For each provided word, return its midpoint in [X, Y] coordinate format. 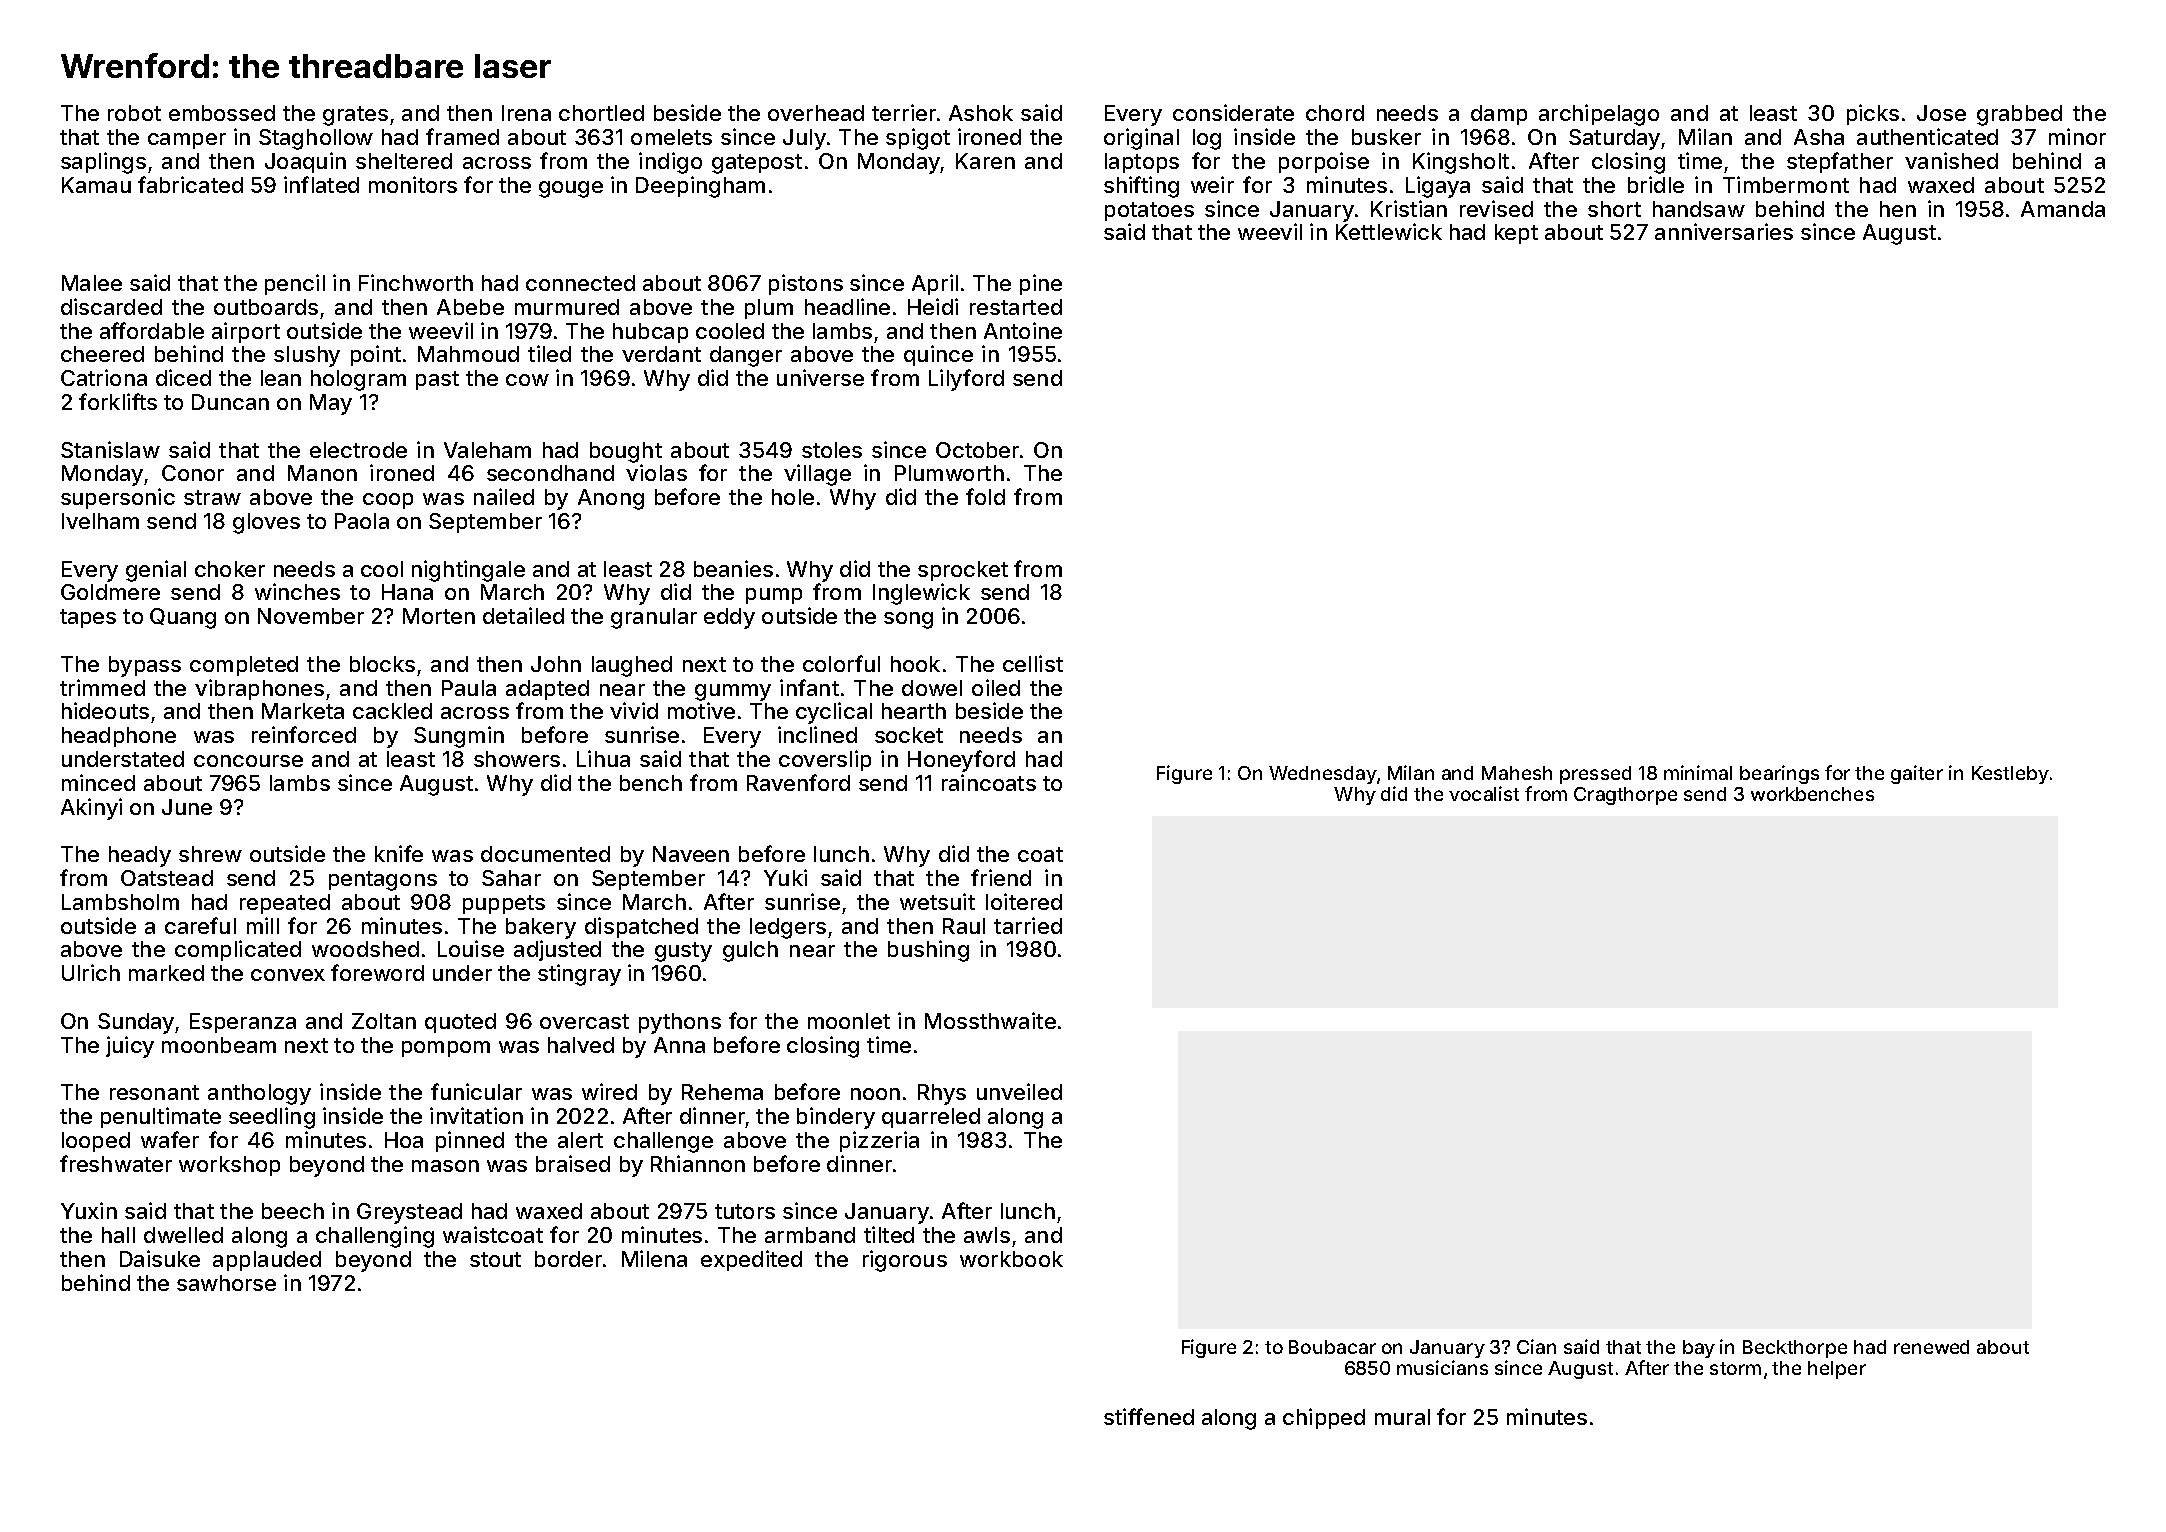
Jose [1941, 113]
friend [1001, 877]
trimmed [102, 687]
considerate [1233, 112]
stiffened [1149, 1416]
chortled [601, 113]
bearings [1779, 774]
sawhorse [226, 1283]
